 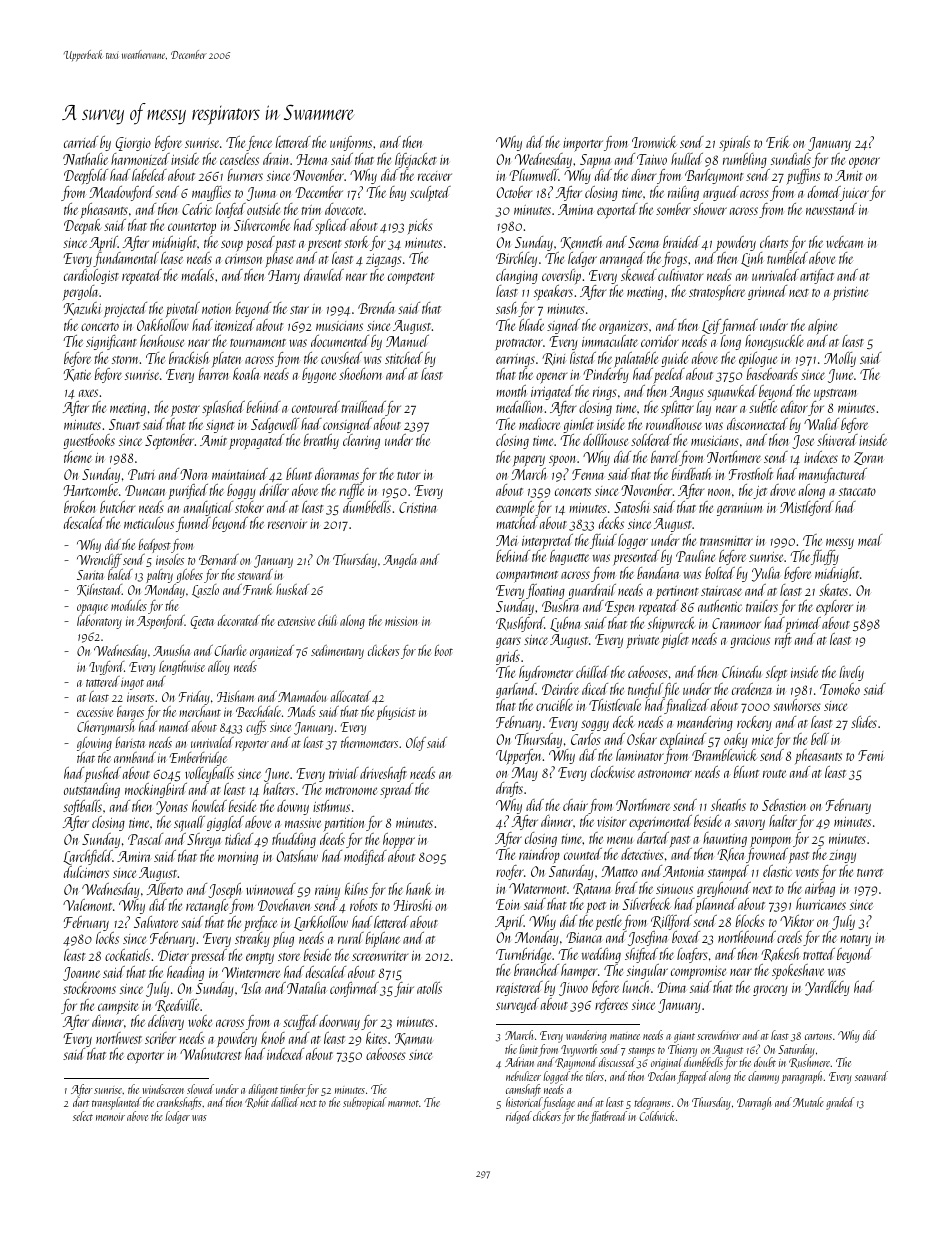 I want to click on Erik, so click(x=778, y=142).
